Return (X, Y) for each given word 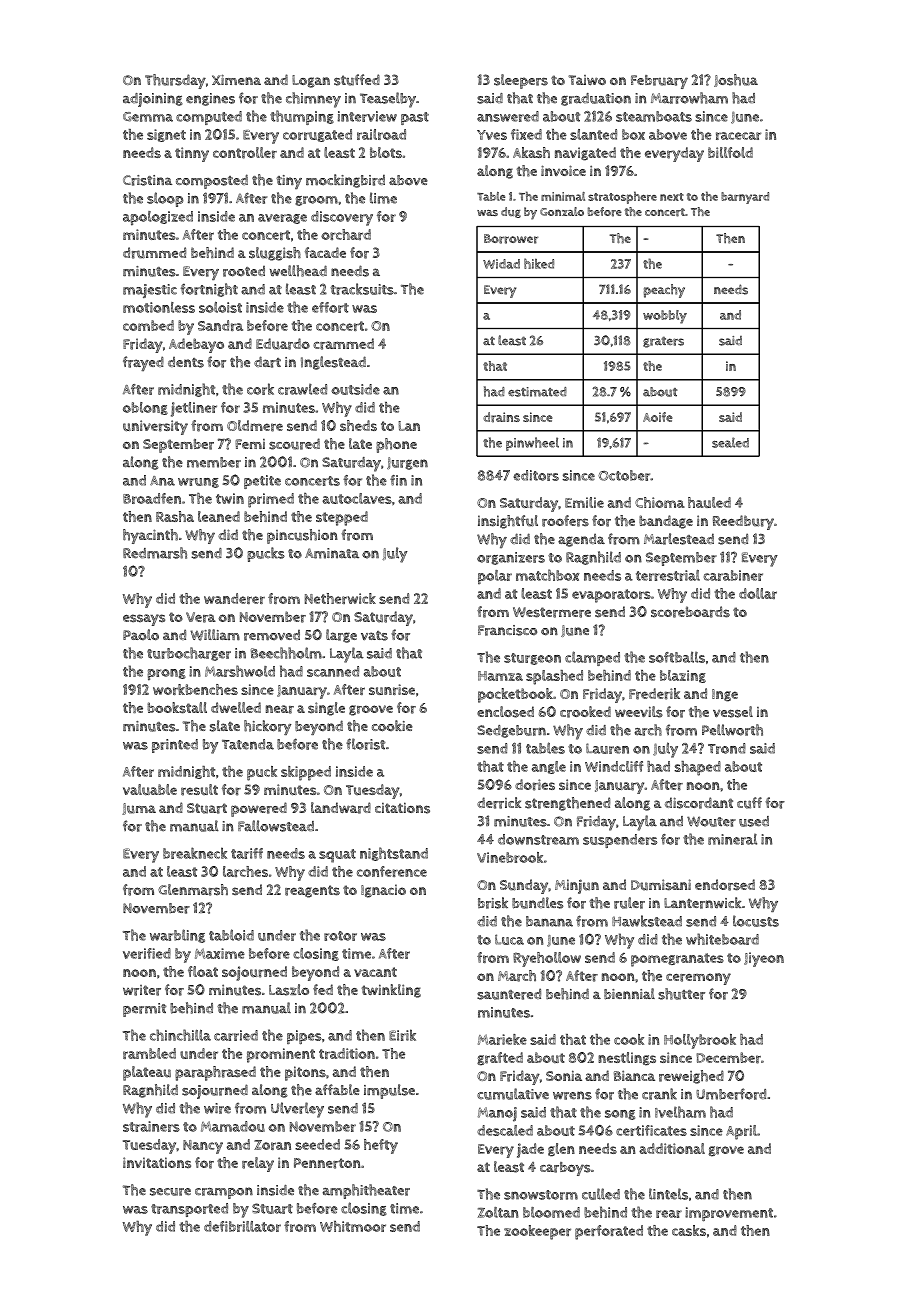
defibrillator (242, 1226)
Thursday (175, 81)
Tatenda (248, 744)
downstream (538, 839)
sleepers (521, 81)
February (659, 82)
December (728, 1058)
